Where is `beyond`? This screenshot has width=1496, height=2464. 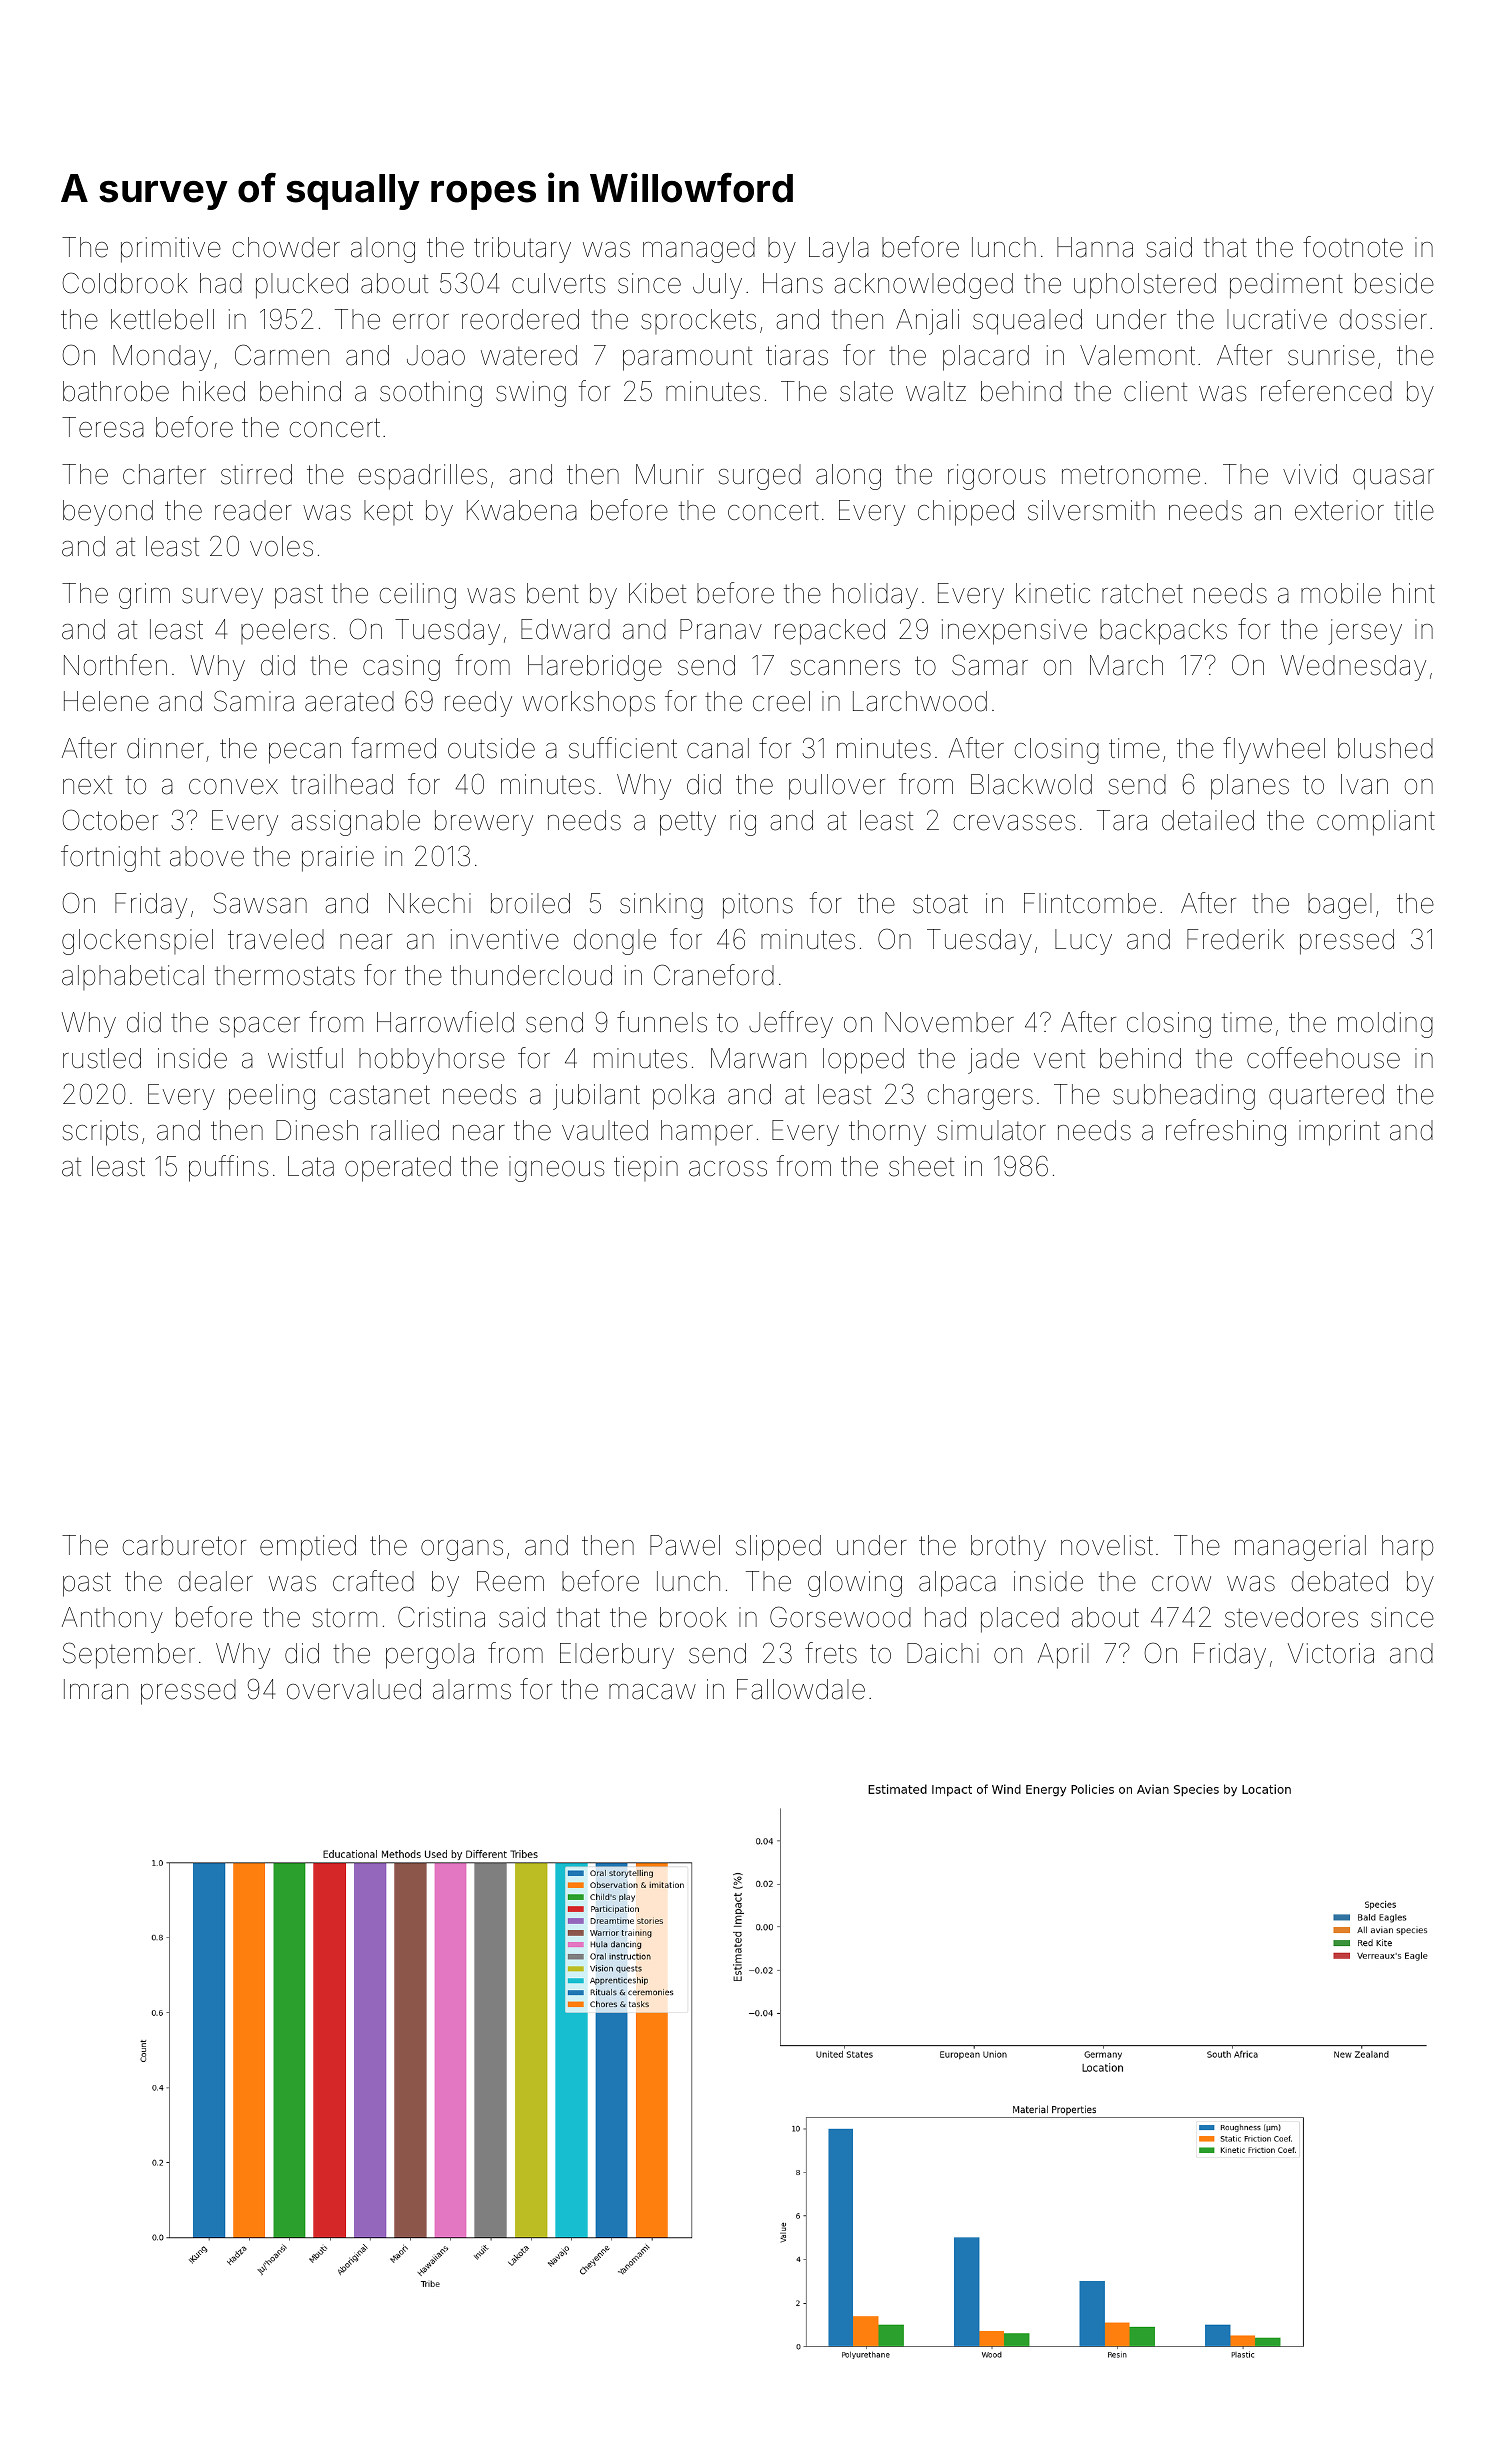
beyond is located at coordinates (108, 513).
